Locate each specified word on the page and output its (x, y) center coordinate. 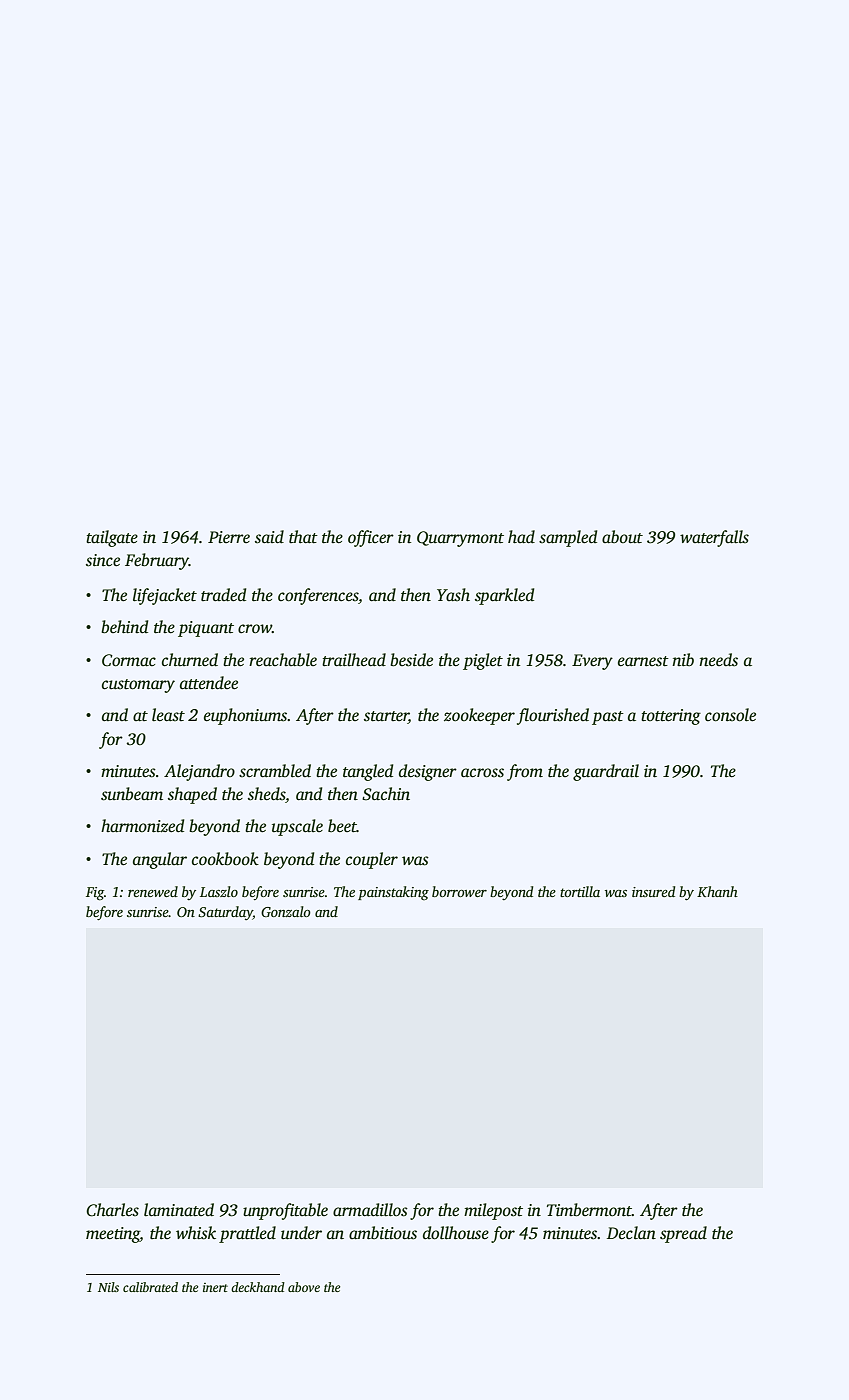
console (730, 715)
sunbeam (132, 794)
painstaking (393, 893)
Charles (112, 1210)
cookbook (225, 859)
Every (592, 662)
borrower (459, 891)
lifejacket (165, 596)
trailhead (354, 660)
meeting (113, 1235)
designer (428, 772)
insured (653, 891)
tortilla (580, 891)
